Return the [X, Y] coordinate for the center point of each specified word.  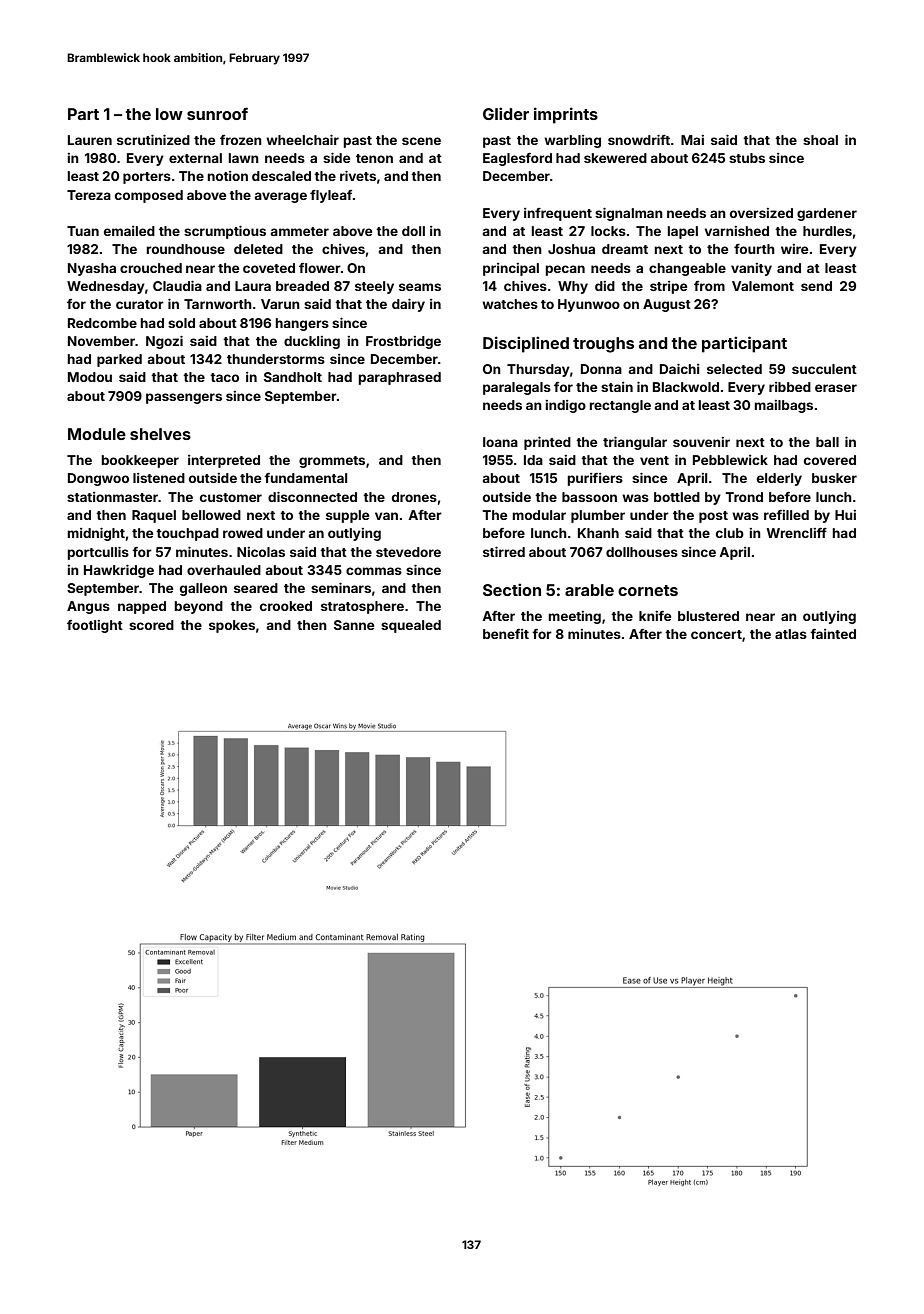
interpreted [224, 461]
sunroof [217, 113]
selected [734, 369]
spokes [232, 626]
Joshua [571, 249]
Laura [253, 286]
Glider [506, 113]
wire [794, 249]
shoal [820, 140]
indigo [565, 406]
